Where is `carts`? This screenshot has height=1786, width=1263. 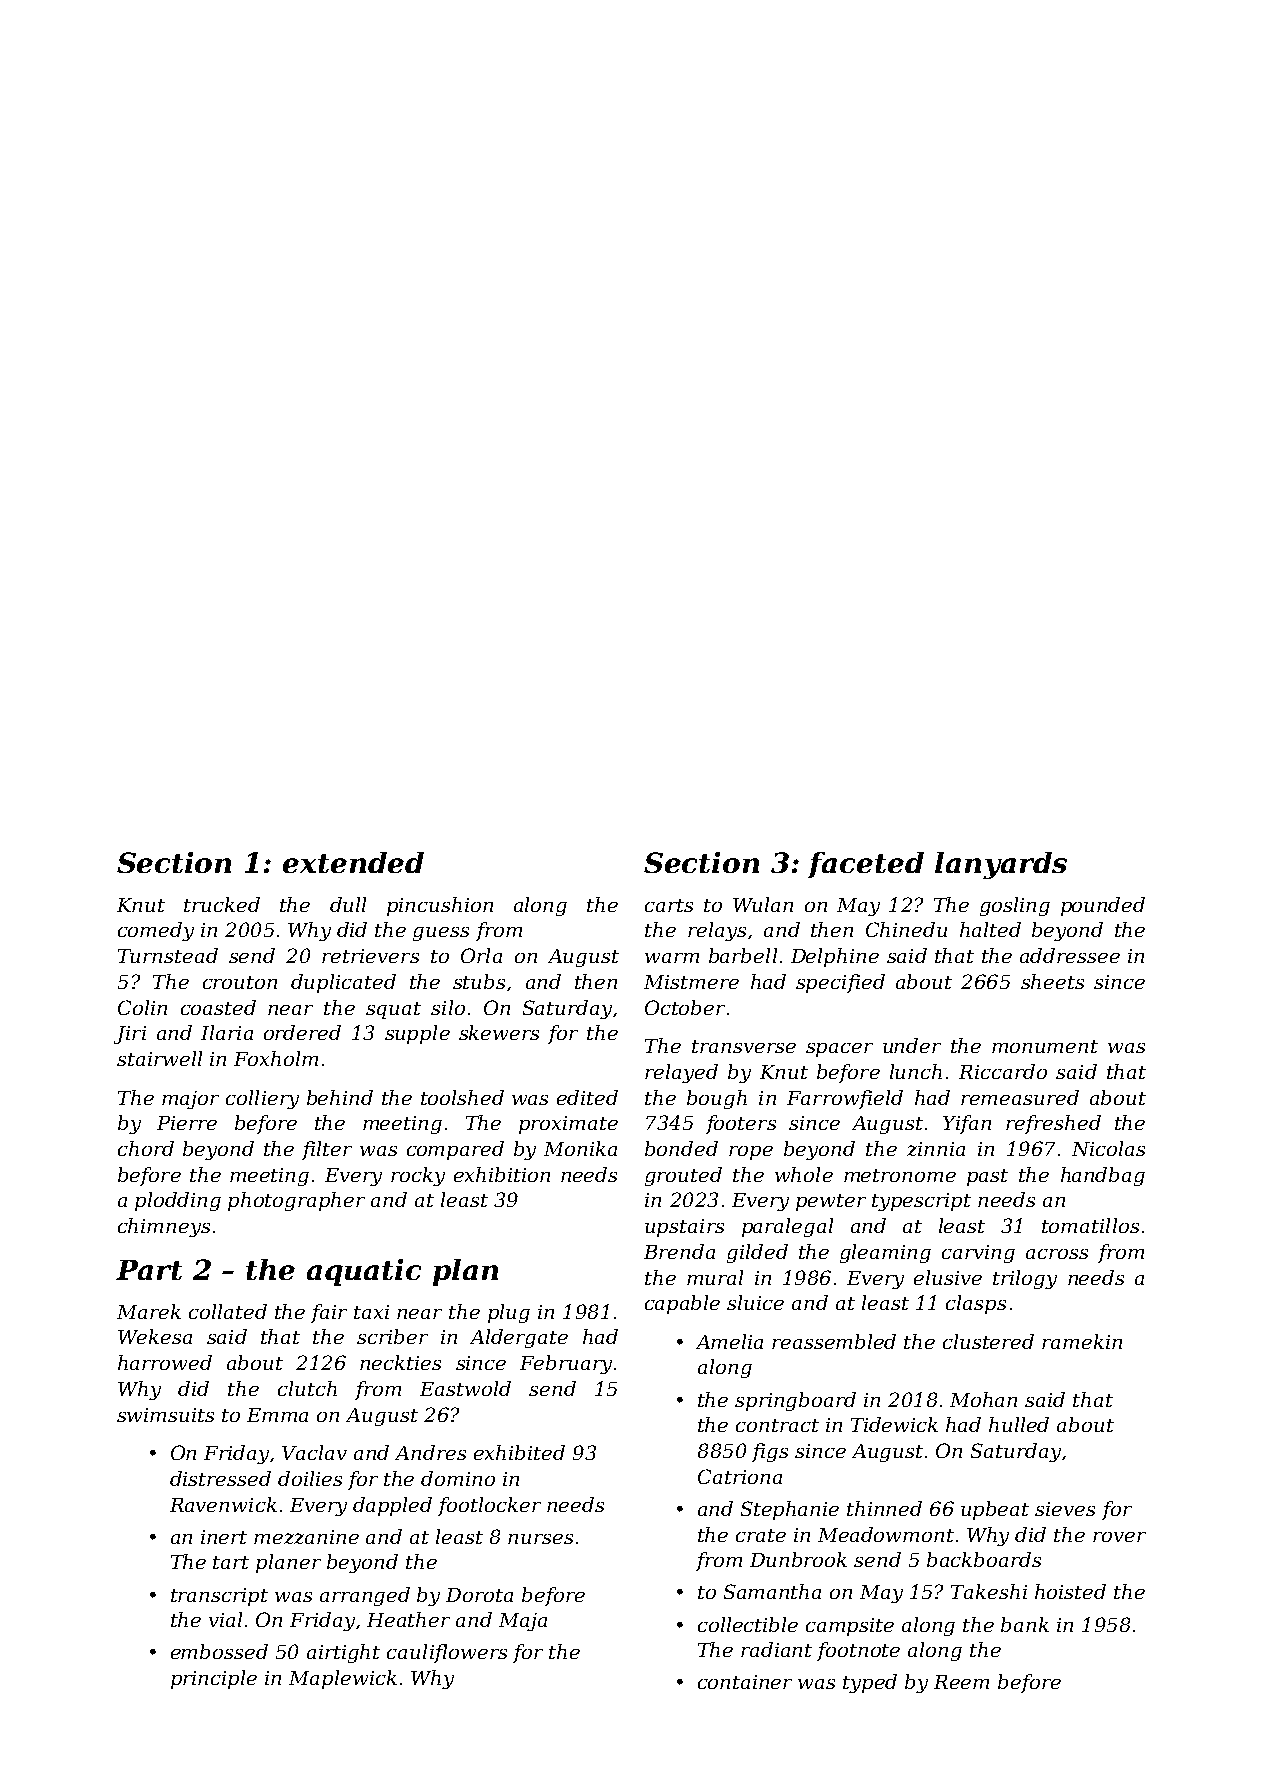
carts is located at coordinates (669, 905).
